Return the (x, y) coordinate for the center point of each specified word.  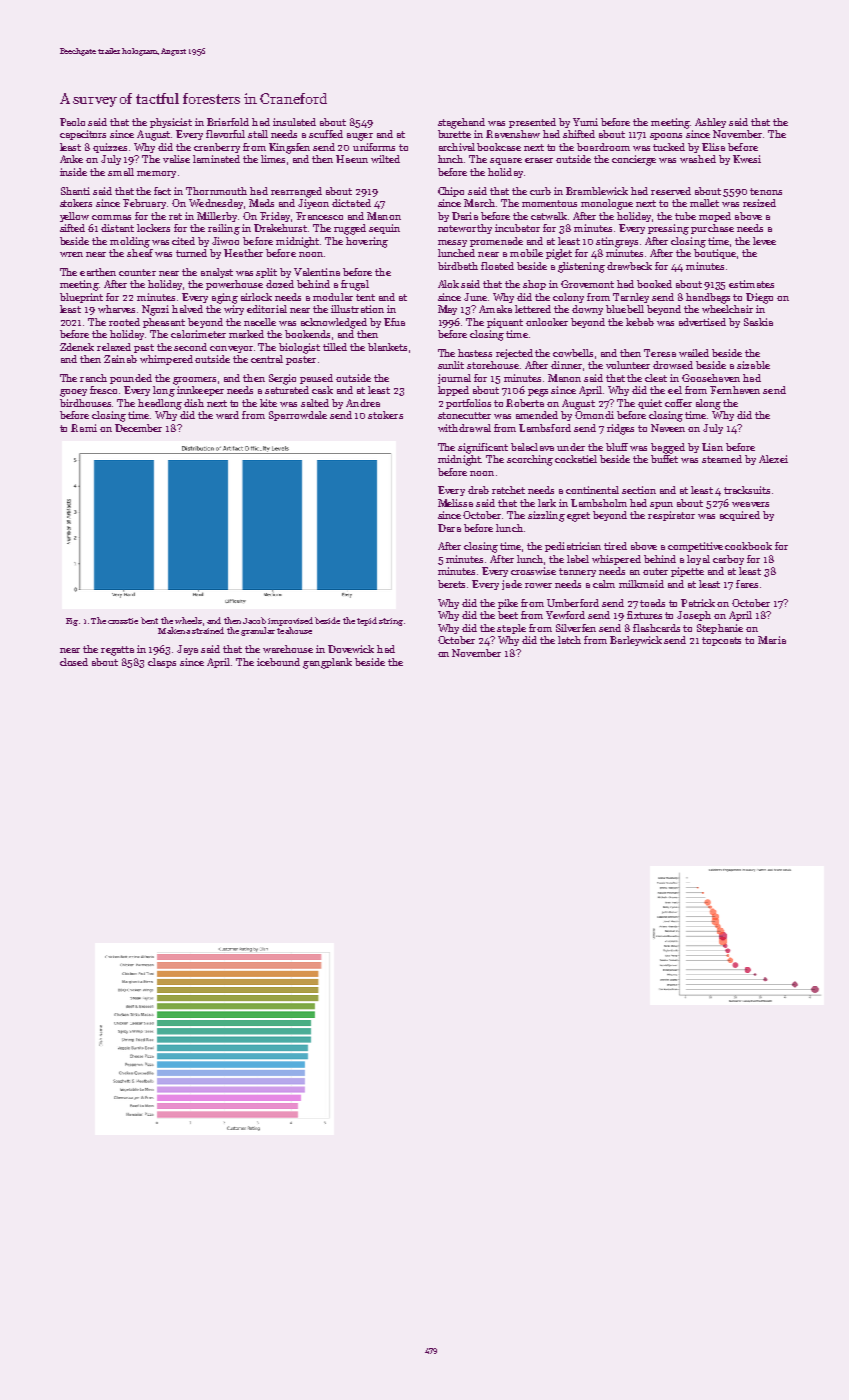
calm (604, 584)
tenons (766, 191)
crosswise (533, 571)
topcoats (721, 641)
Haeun (352, 159)
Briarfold (228, 122)
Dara (449, 528)
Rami (84, 428)
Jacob (254, 620)
